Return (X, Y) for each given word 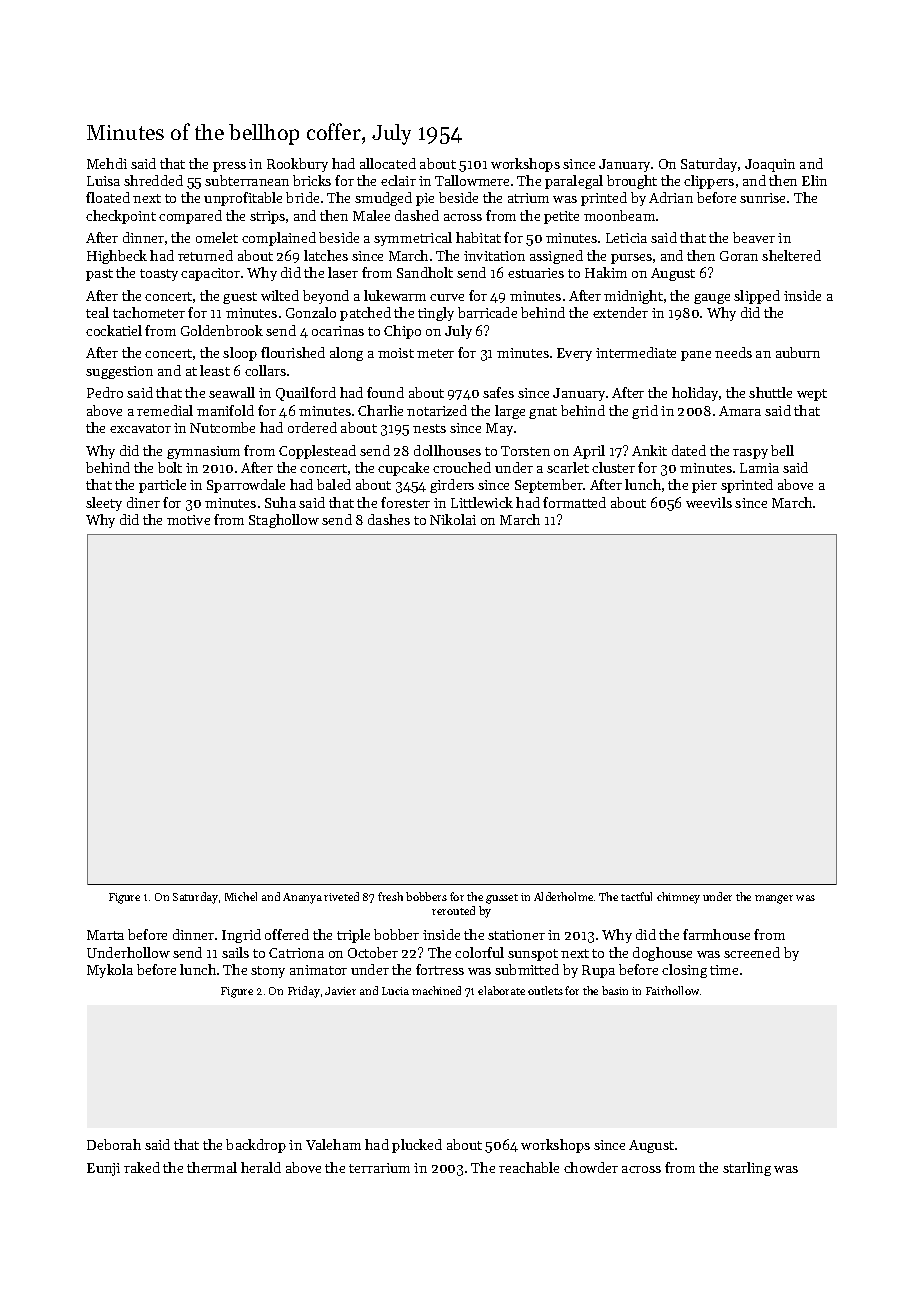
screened (752, 952)
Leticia (626, 238)
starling (747, 1169)
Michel (241, 896)
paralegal (574, 182)
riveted (341, 896)
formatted (574, 502)
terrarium (379, 1168)
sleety (104, 504)
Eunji (103, 1169)
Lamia (759, 468)
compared (190, 217)
